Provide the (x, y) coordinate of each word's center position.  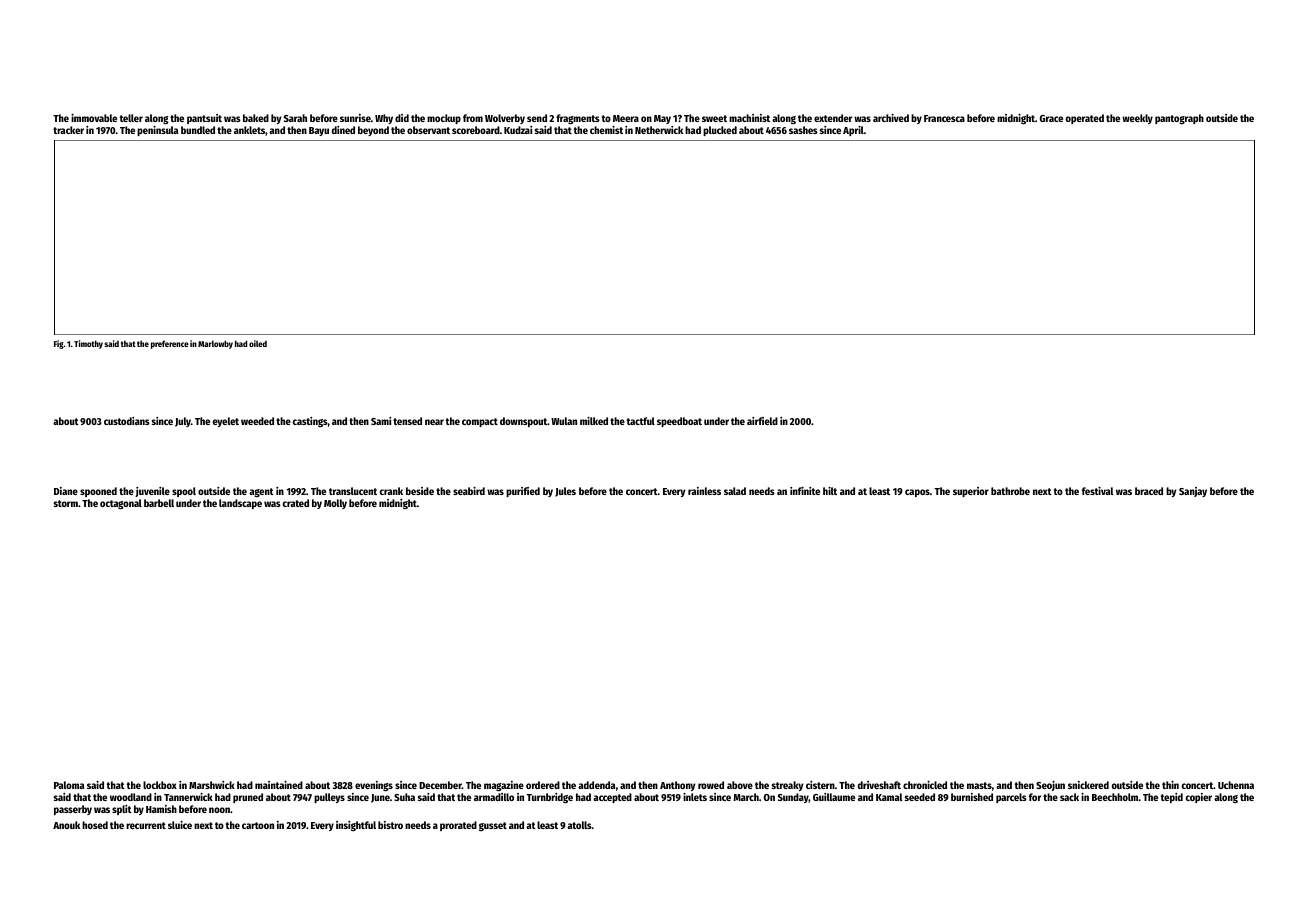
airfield (762, 421)
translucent (353, 491)
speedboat (679, 422)
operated (1085, 119)
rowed (711, 785)
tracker (68, 130)
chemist (606, 130)
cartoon (258, 825)
